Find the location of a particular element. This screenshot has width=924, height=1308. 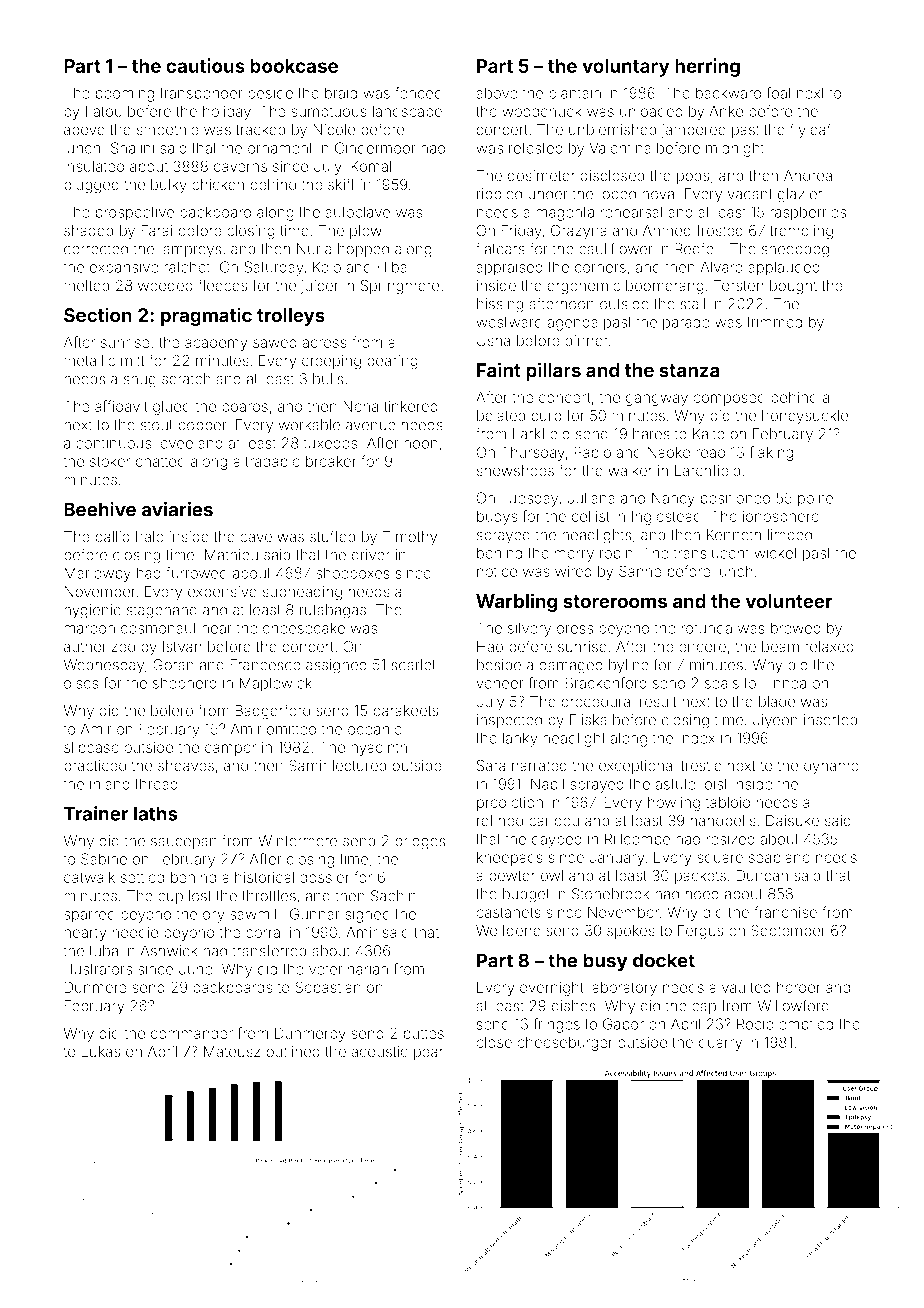

bearing is located at coordinates (392, 362).
